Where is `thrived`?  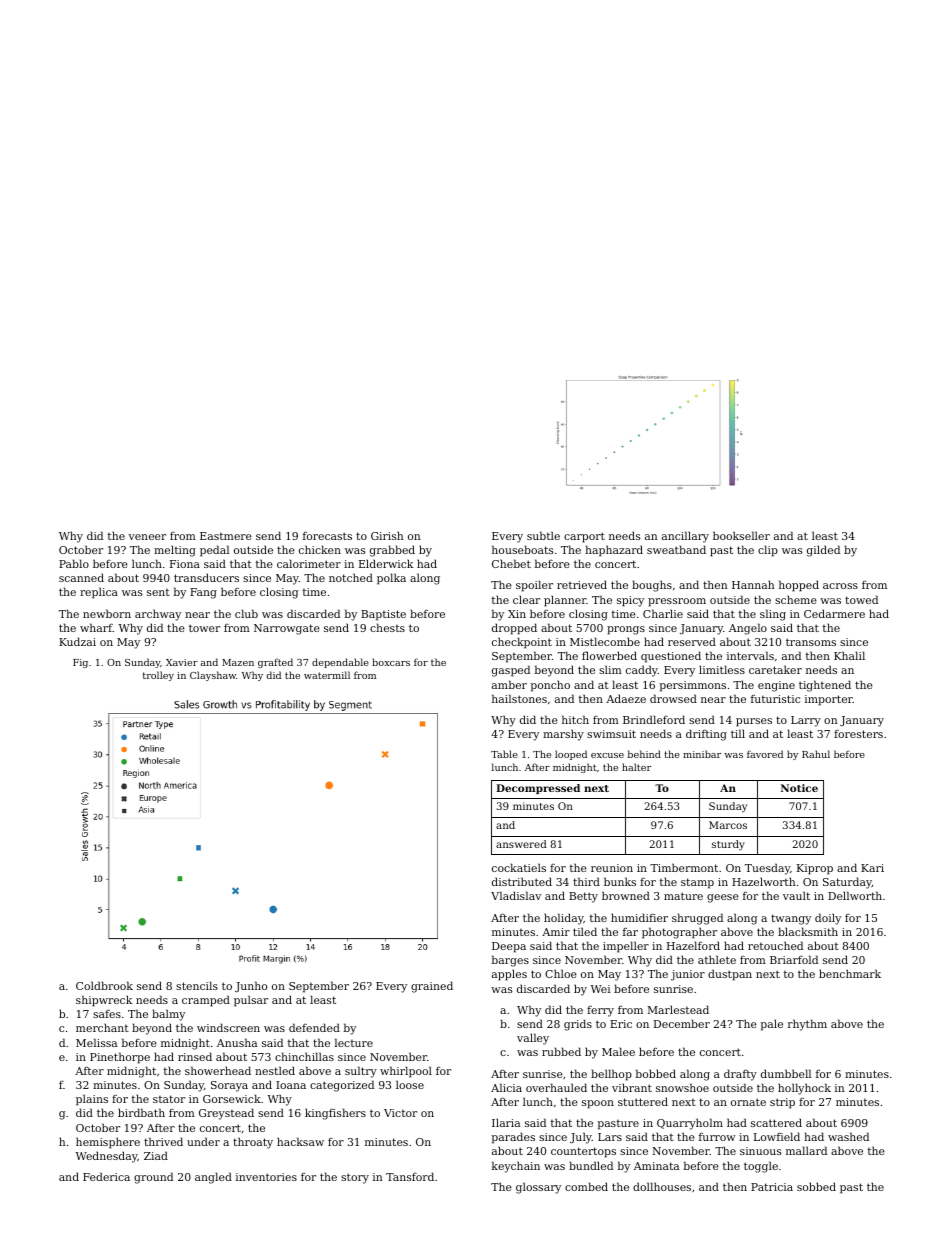 thrived is located at coordinates (163, 1141).
